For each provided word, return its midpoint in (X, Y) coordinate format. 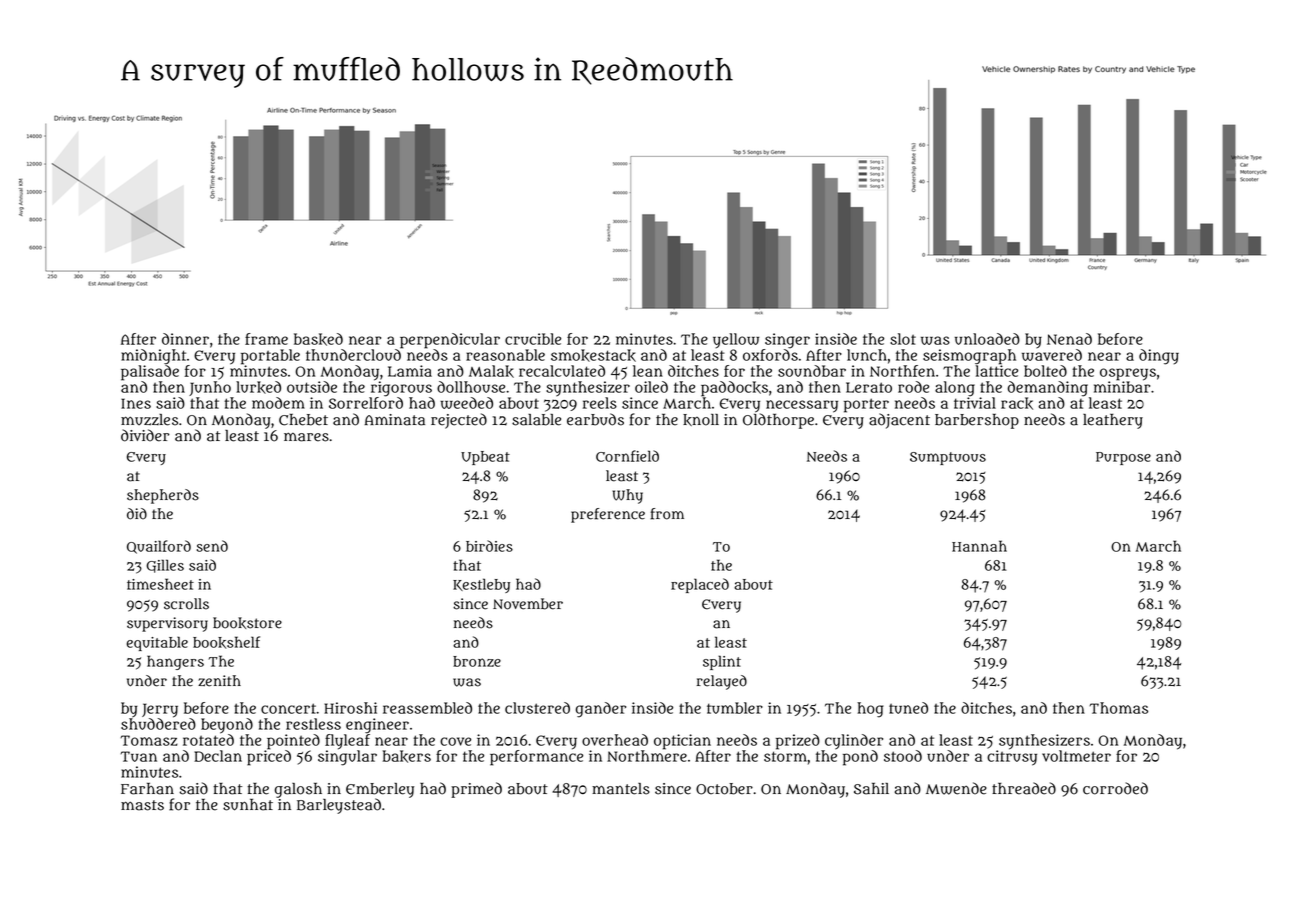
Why (628, 496)
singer (787, 340)
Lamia (410, 371)
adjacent (899, 421)
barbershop (977, 421)
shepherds (163, 496)
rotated (208, 740)
